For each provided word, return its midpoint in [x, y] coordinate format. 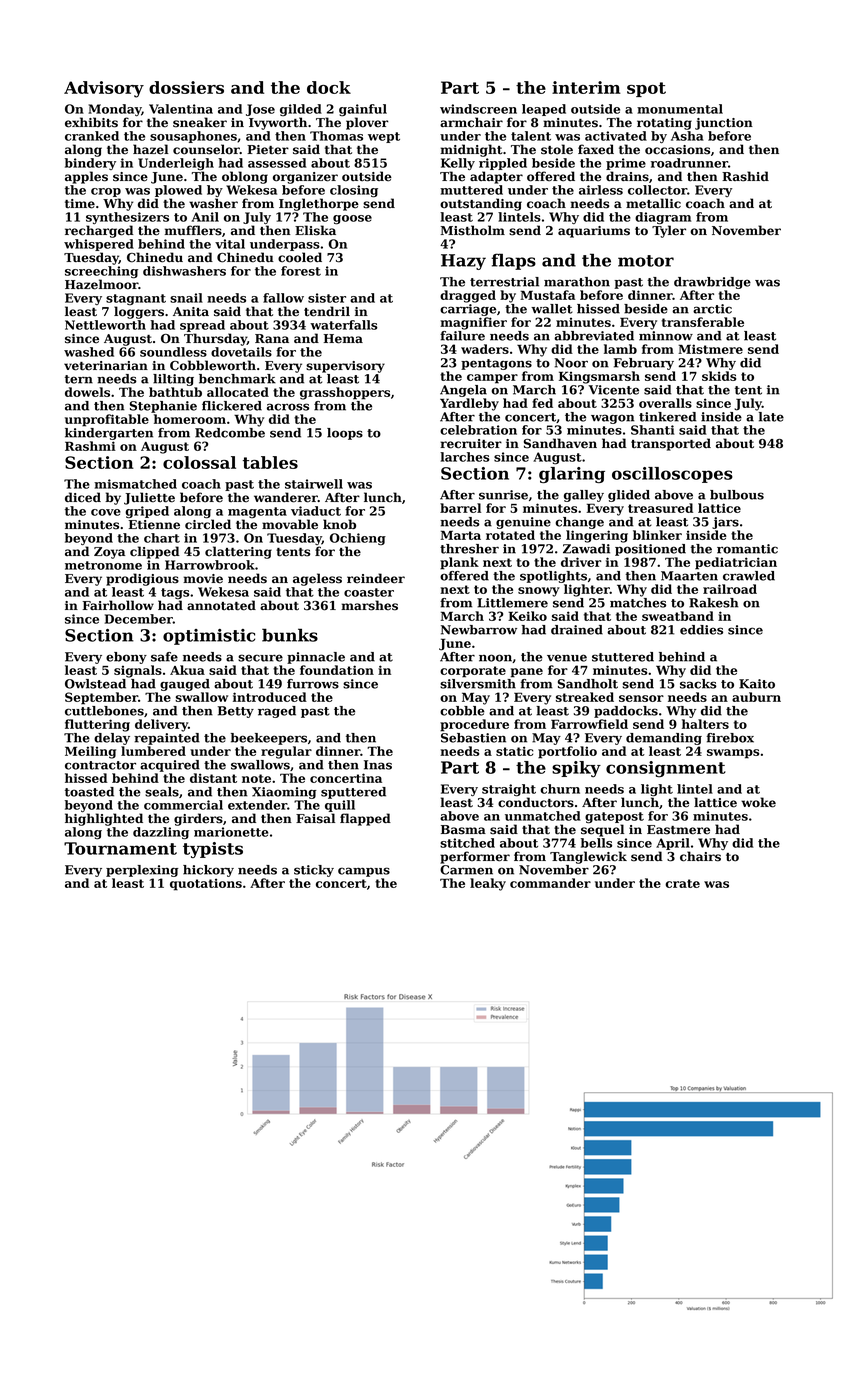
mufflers [193, 230]
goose [352, 220]
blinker [657, 535]
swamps [733, 754]
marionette [231, 832]
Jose [260, 110]
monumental [680, 109]
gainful [363, 110]
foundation [337, 670]
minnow [666, 336]
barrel [460, 508]
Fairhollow [118, 605]
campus [364, 872]
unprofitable [107, 420]
